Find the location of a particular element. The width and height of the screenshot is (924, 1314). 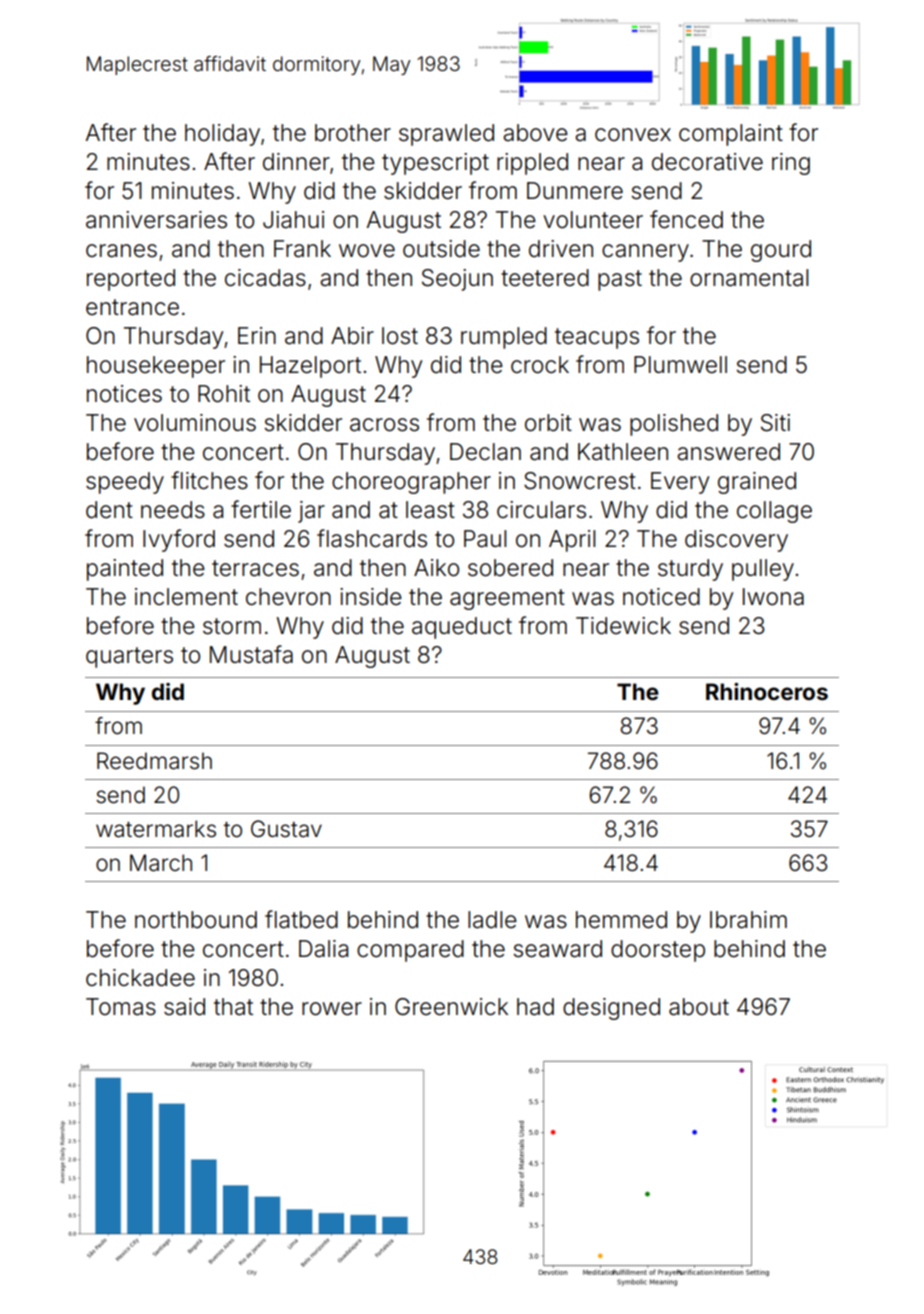

said is located at coordinates (184, 1007).
